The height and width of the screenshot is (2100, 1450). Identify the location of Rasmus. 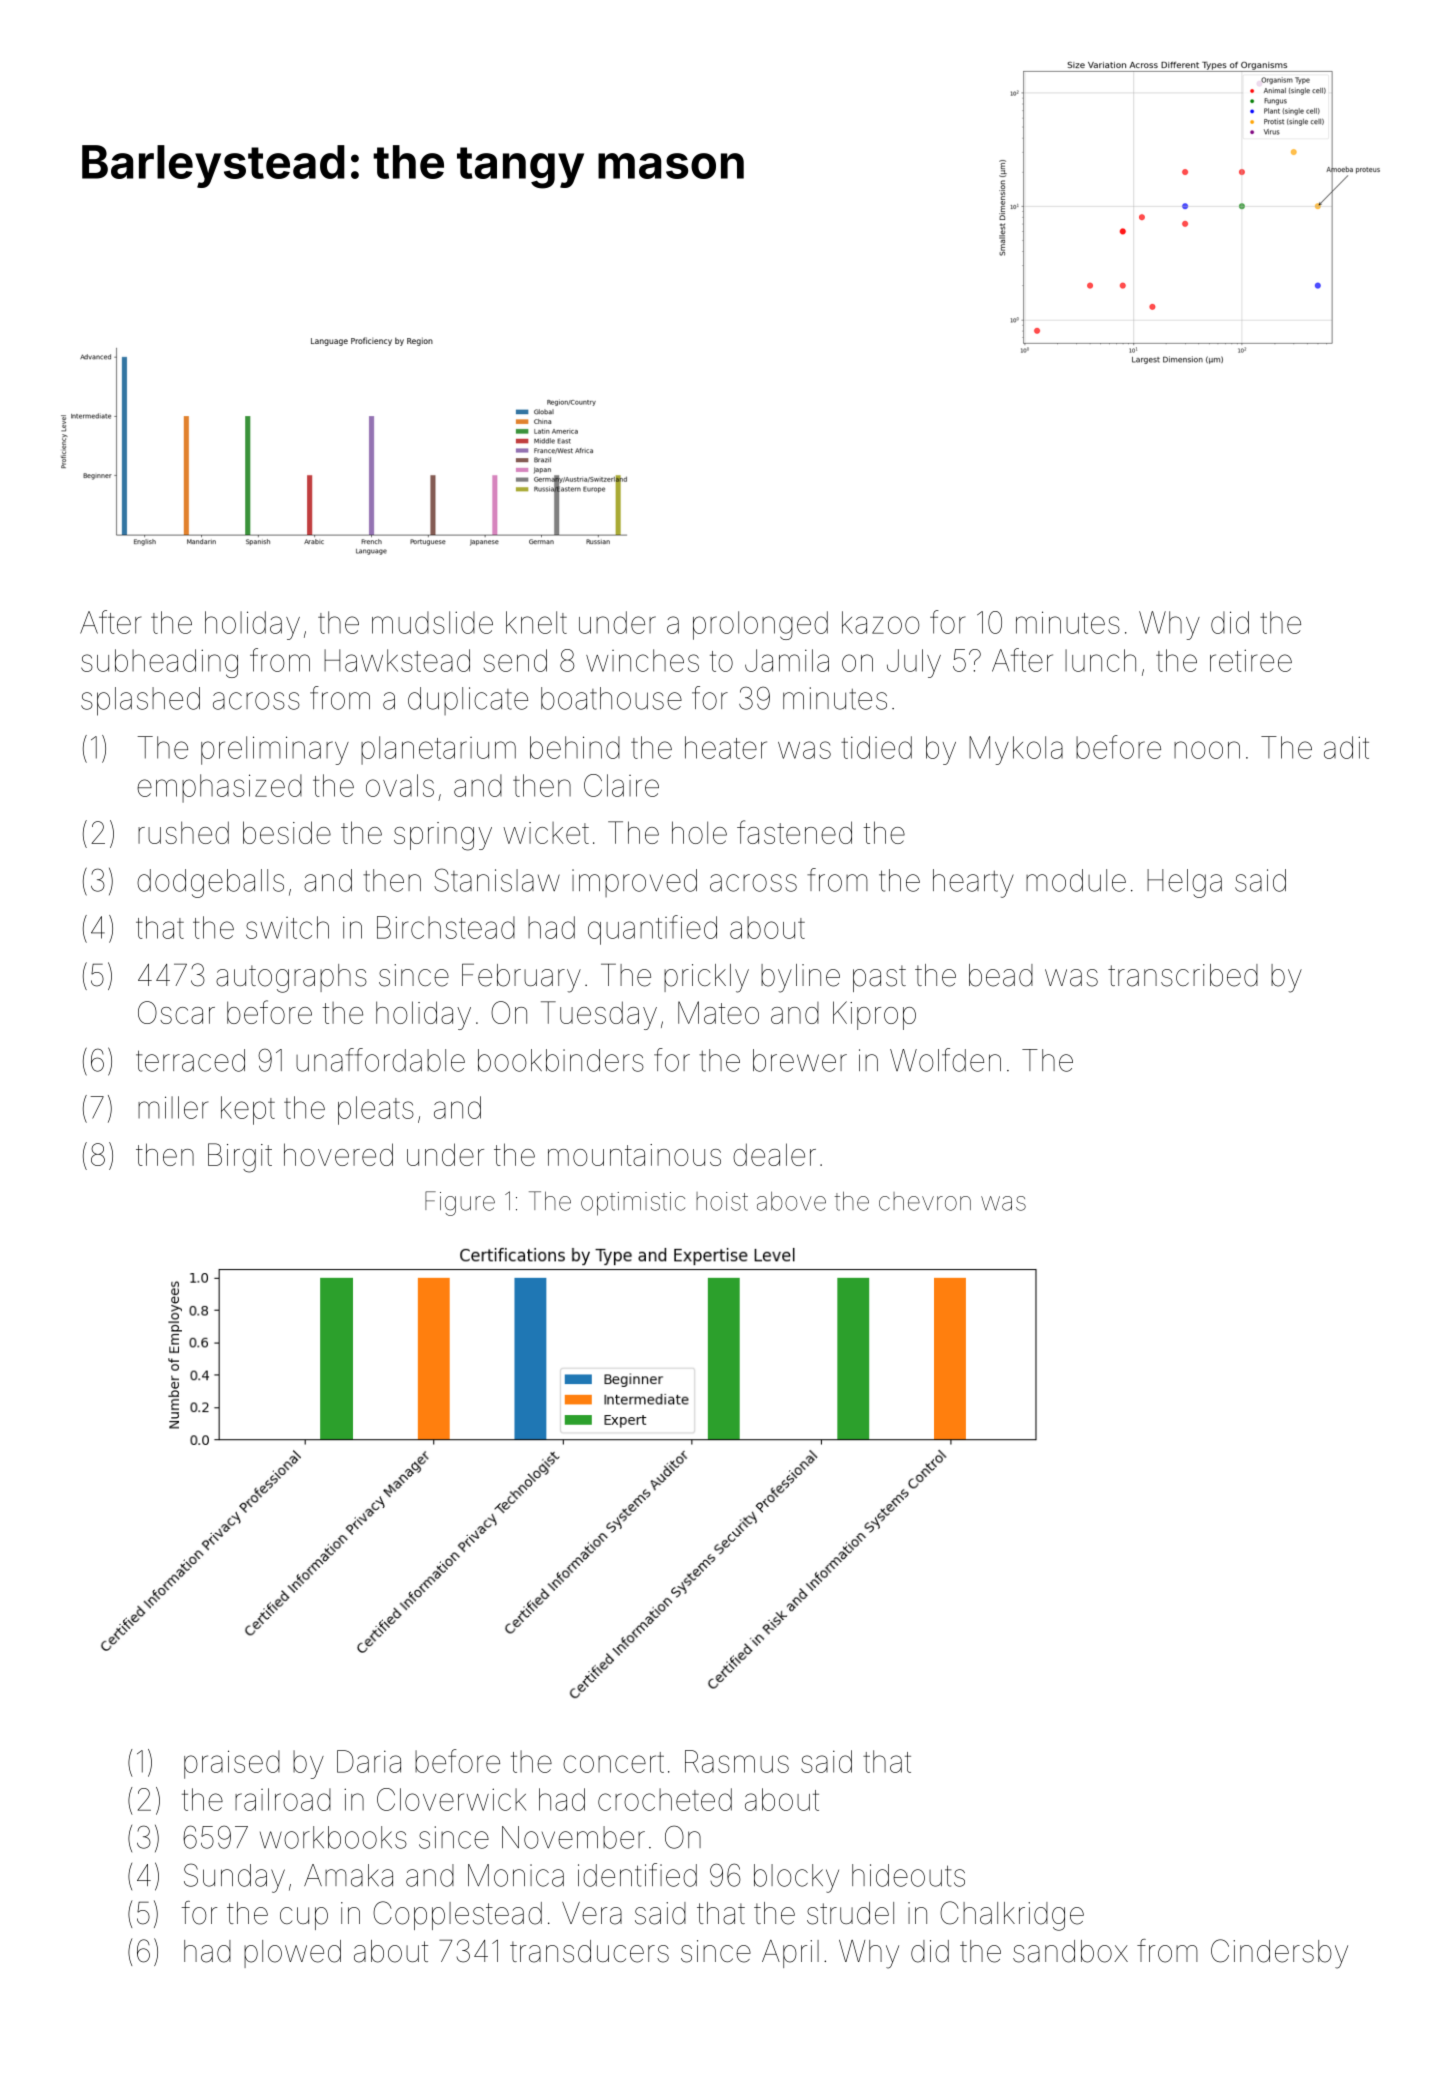
(737, 1761).
